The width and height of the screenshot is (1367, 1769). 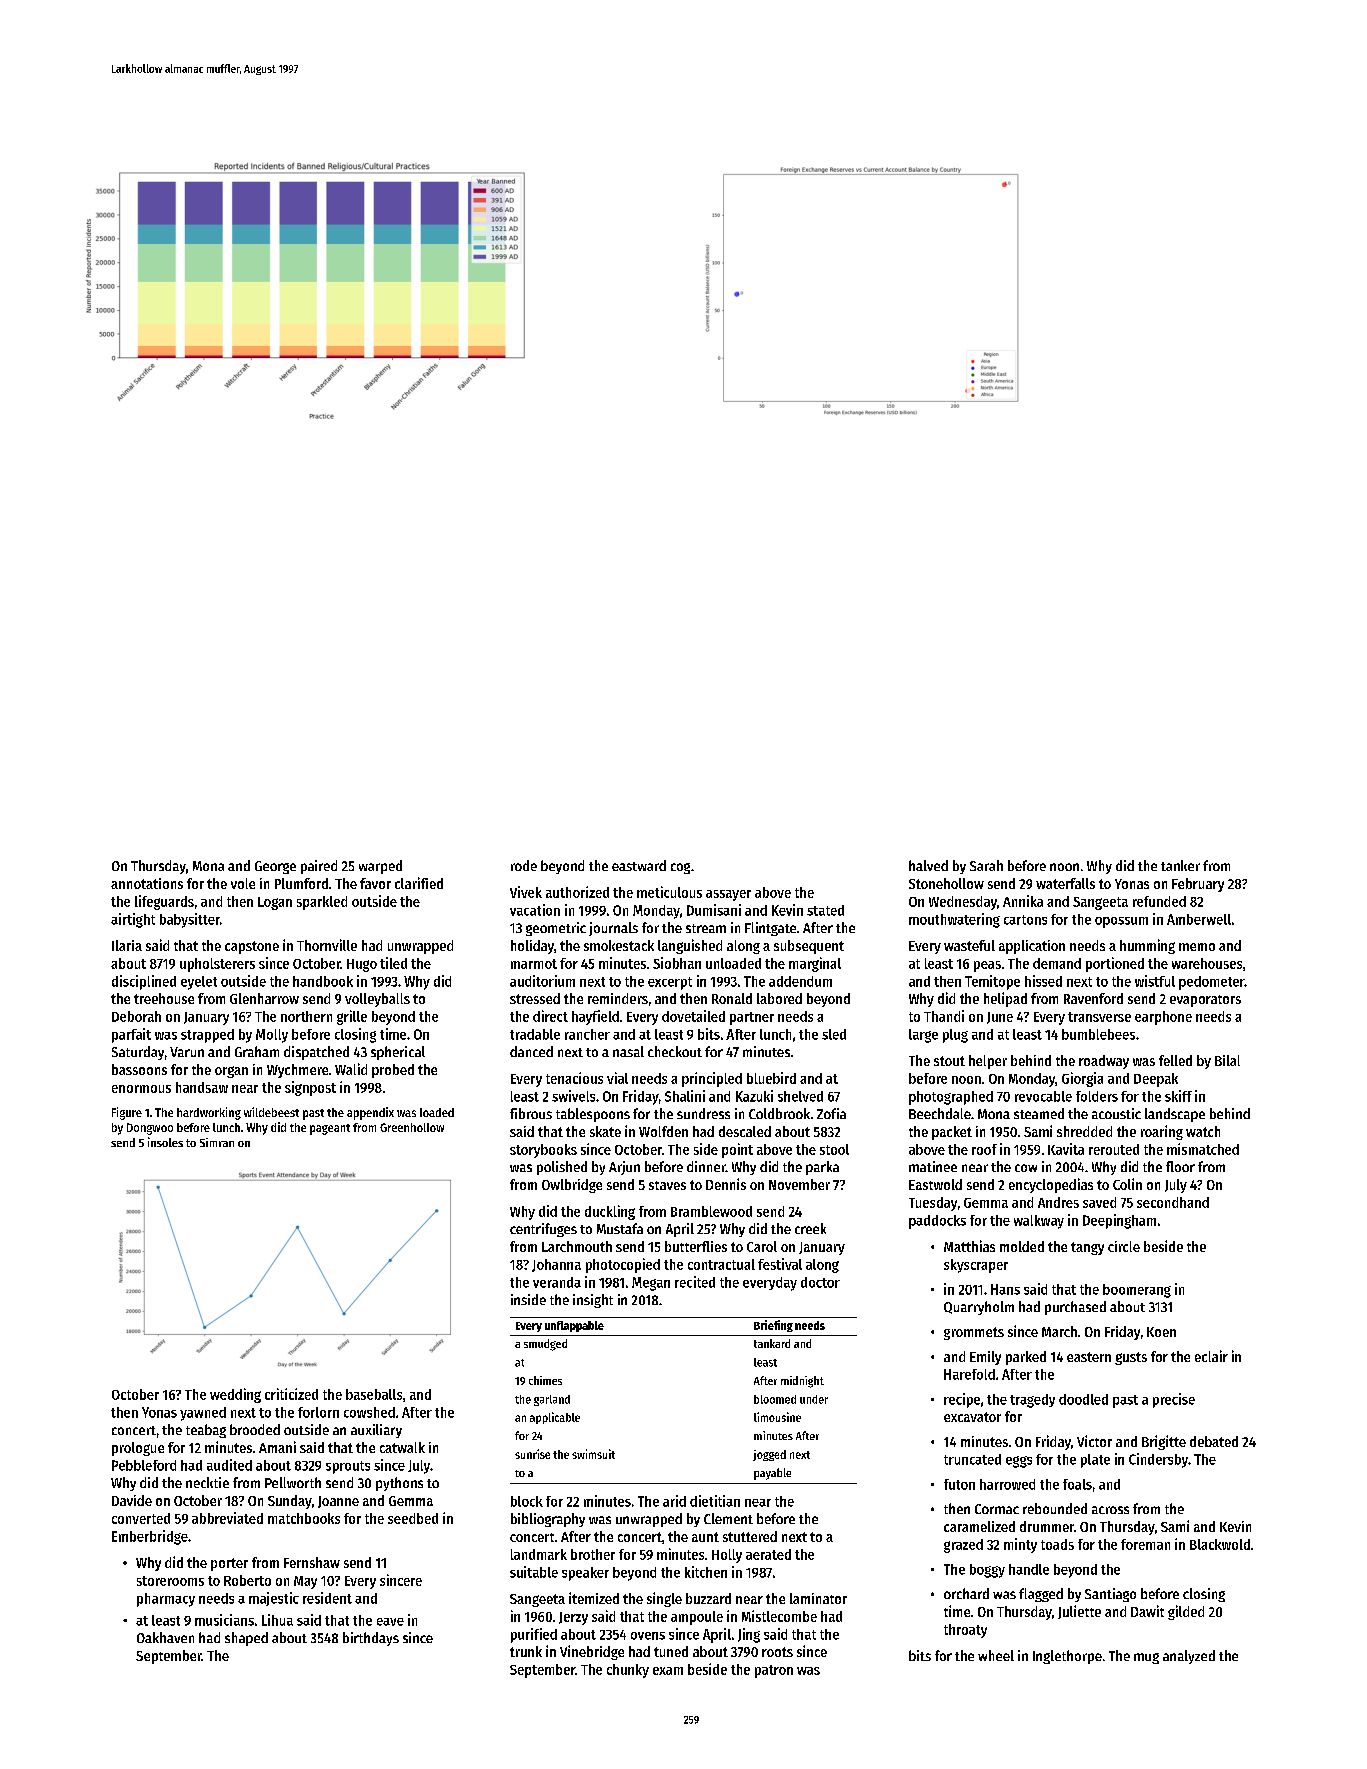 What do you see at coordinates (972, 1417) in the screenshot?
I see `excavator` at bounding box center [972, 1417].
